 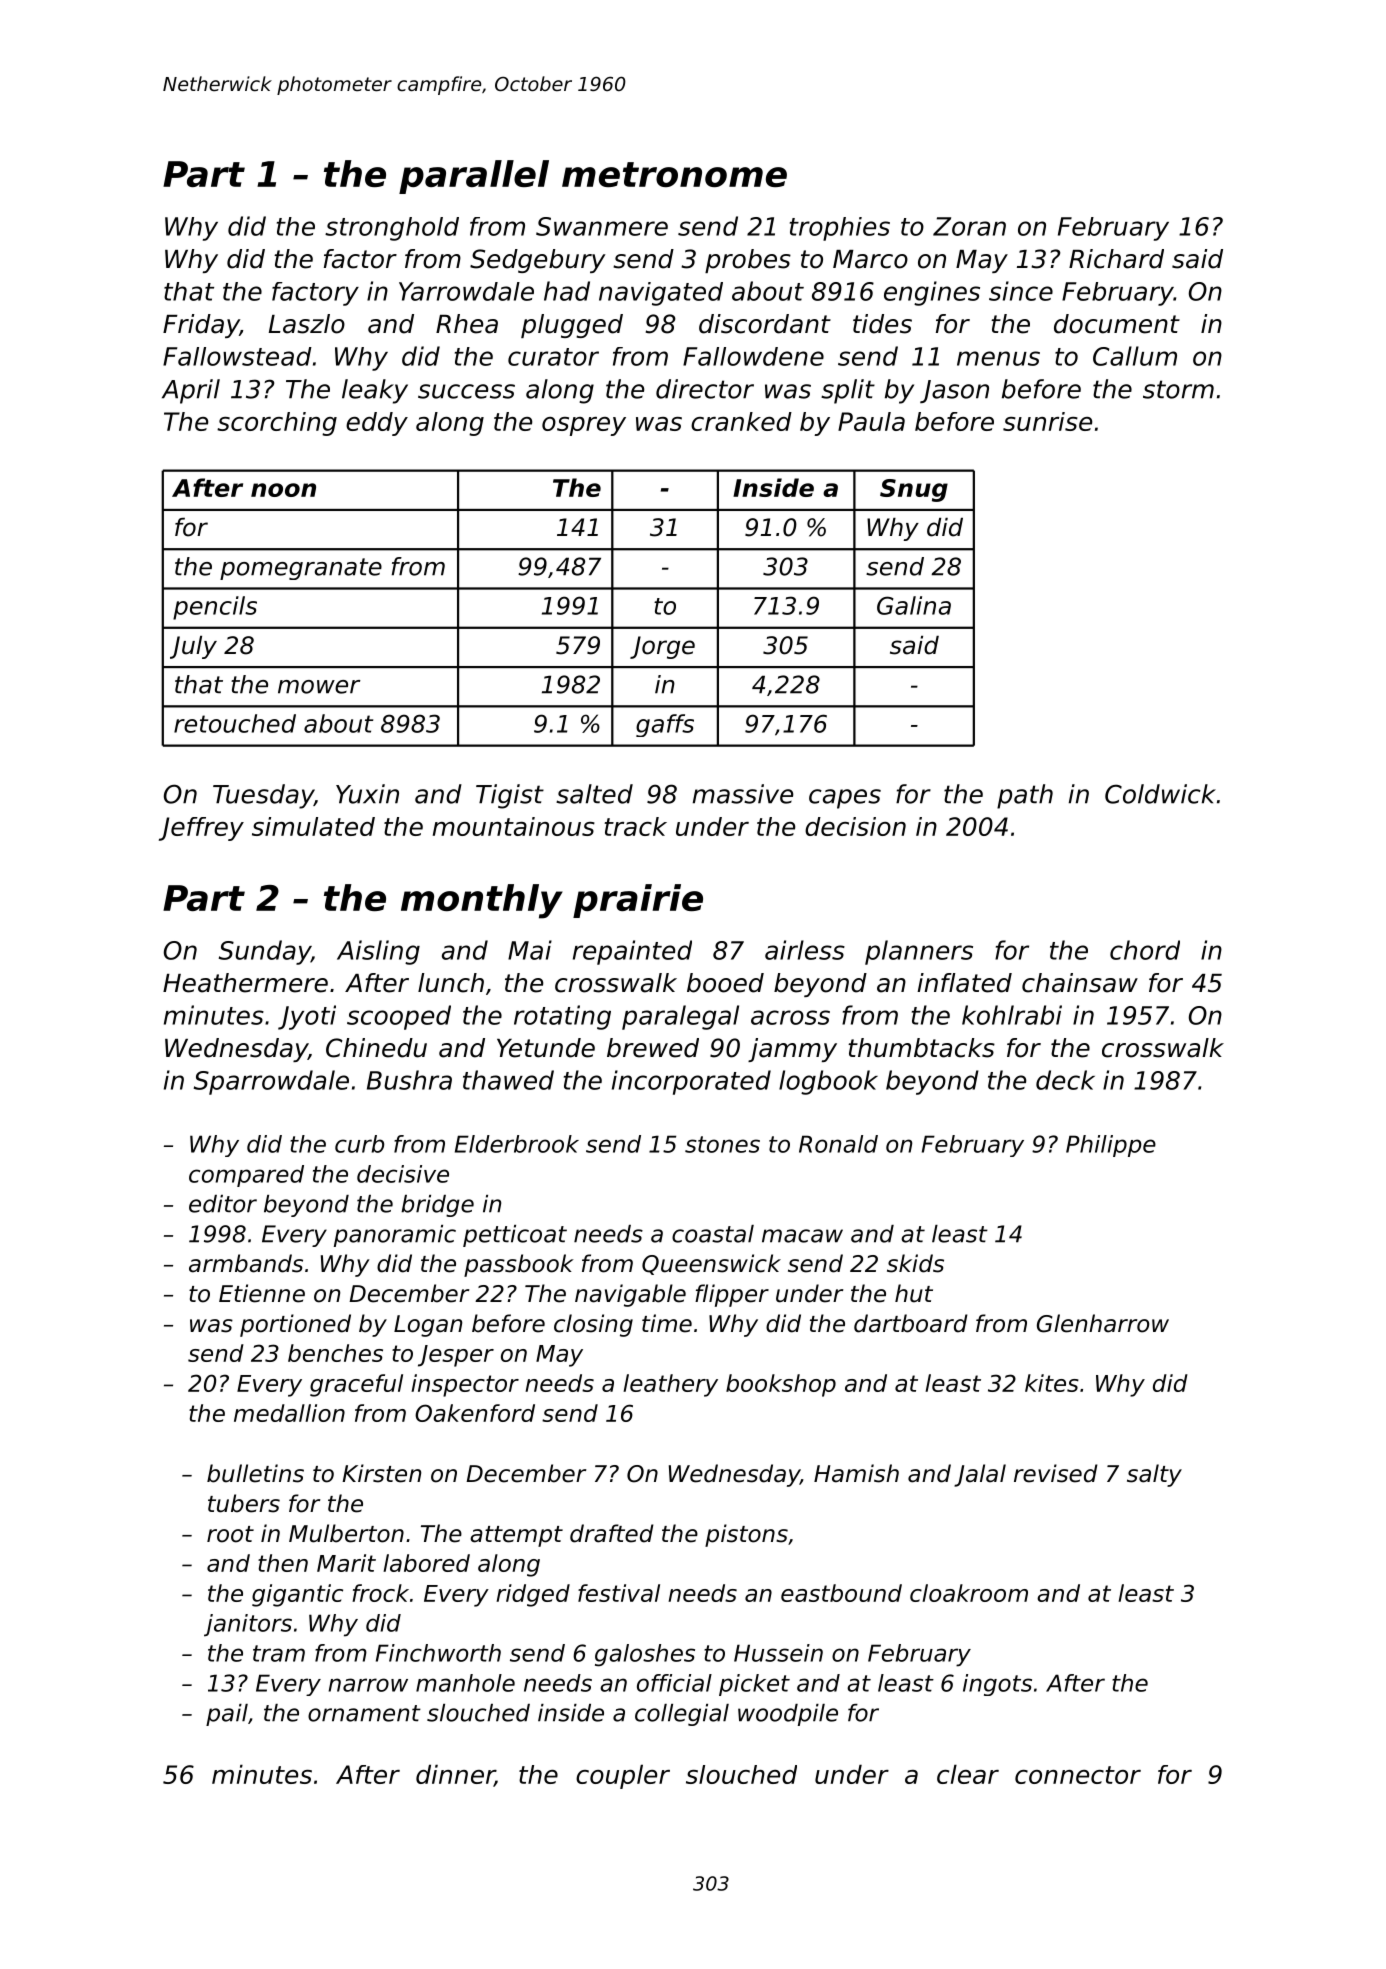 What do you see at coordinates (265, 952) in the screenshot?
I see `Sunday` at bounding box center [265, 952].
